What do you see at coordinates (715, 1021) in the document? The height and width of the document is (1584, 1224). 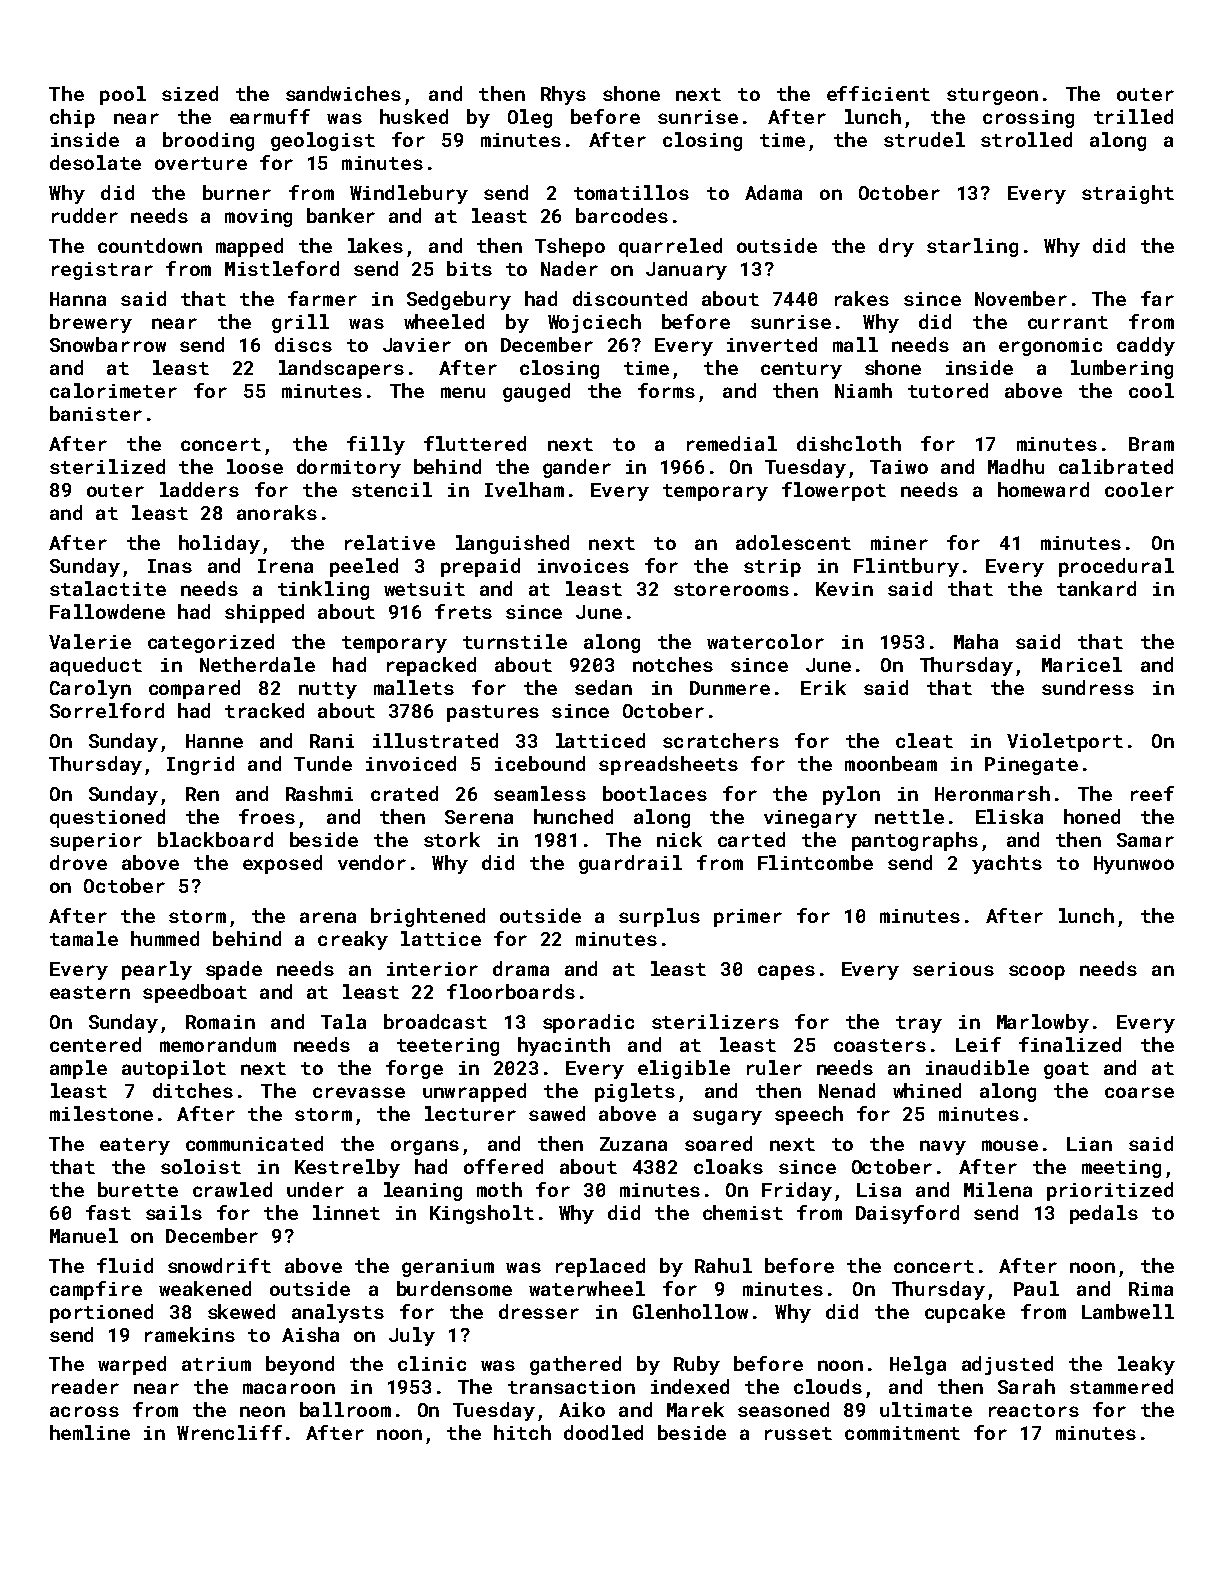 I see `sterilizers` at bounding box center [715, 1021].
